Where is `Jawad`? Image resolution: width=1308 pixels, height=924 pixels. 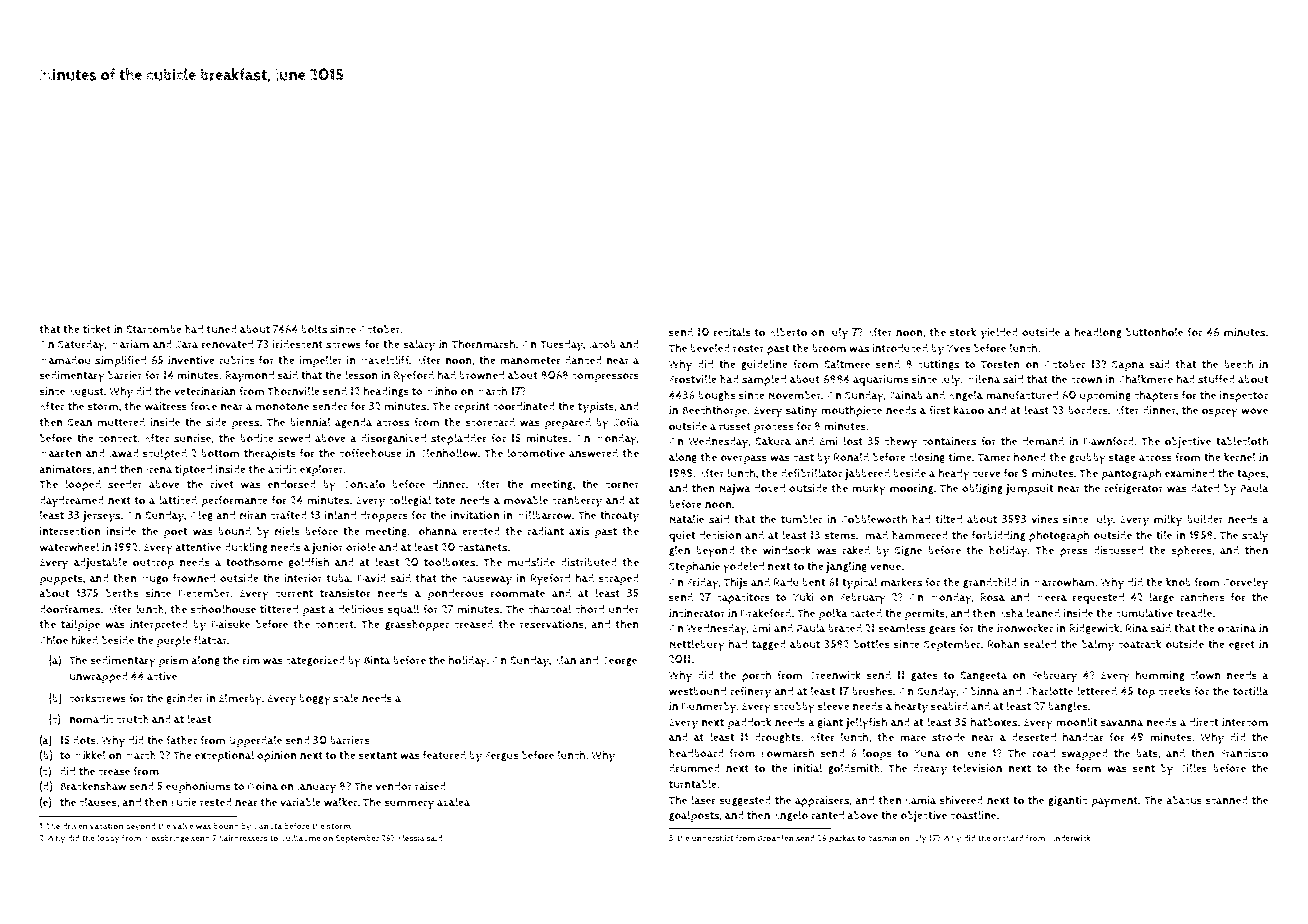 Jawad is located at coordinates (124, 454).
